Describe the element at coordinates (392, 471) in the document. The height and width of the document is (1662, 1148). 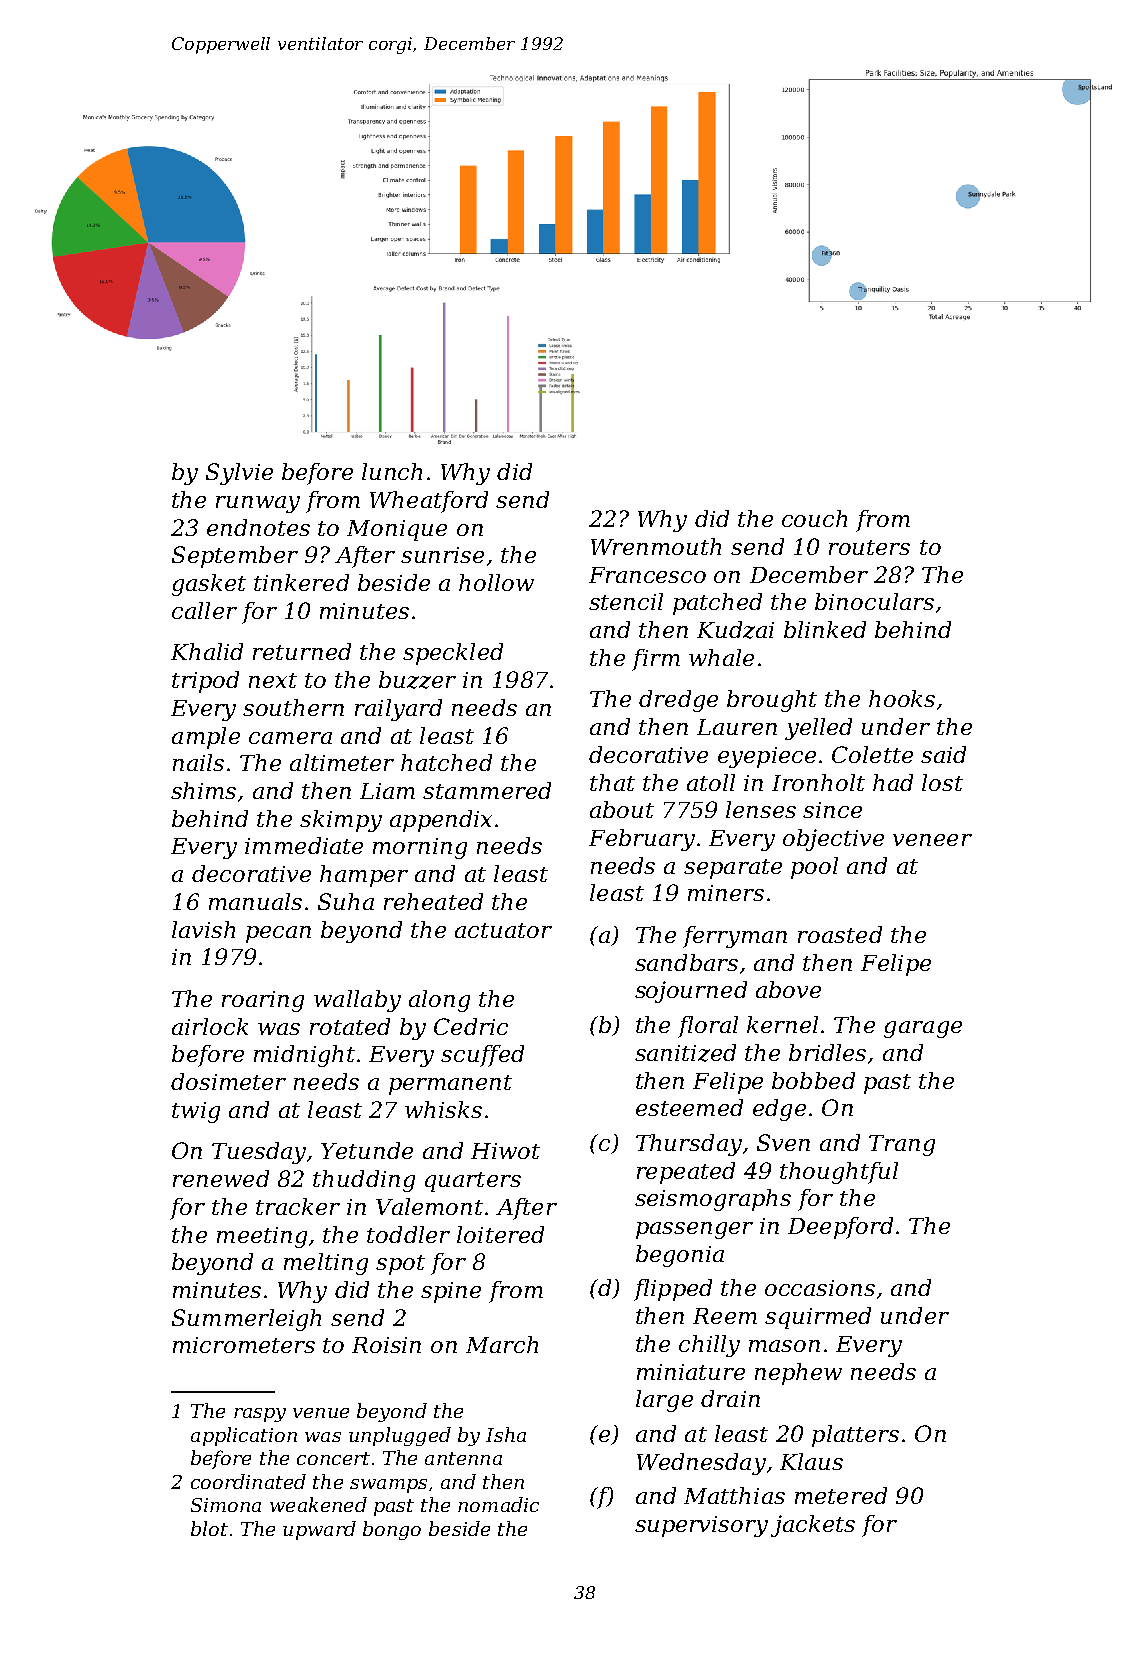
I see `lunch` at that location.
